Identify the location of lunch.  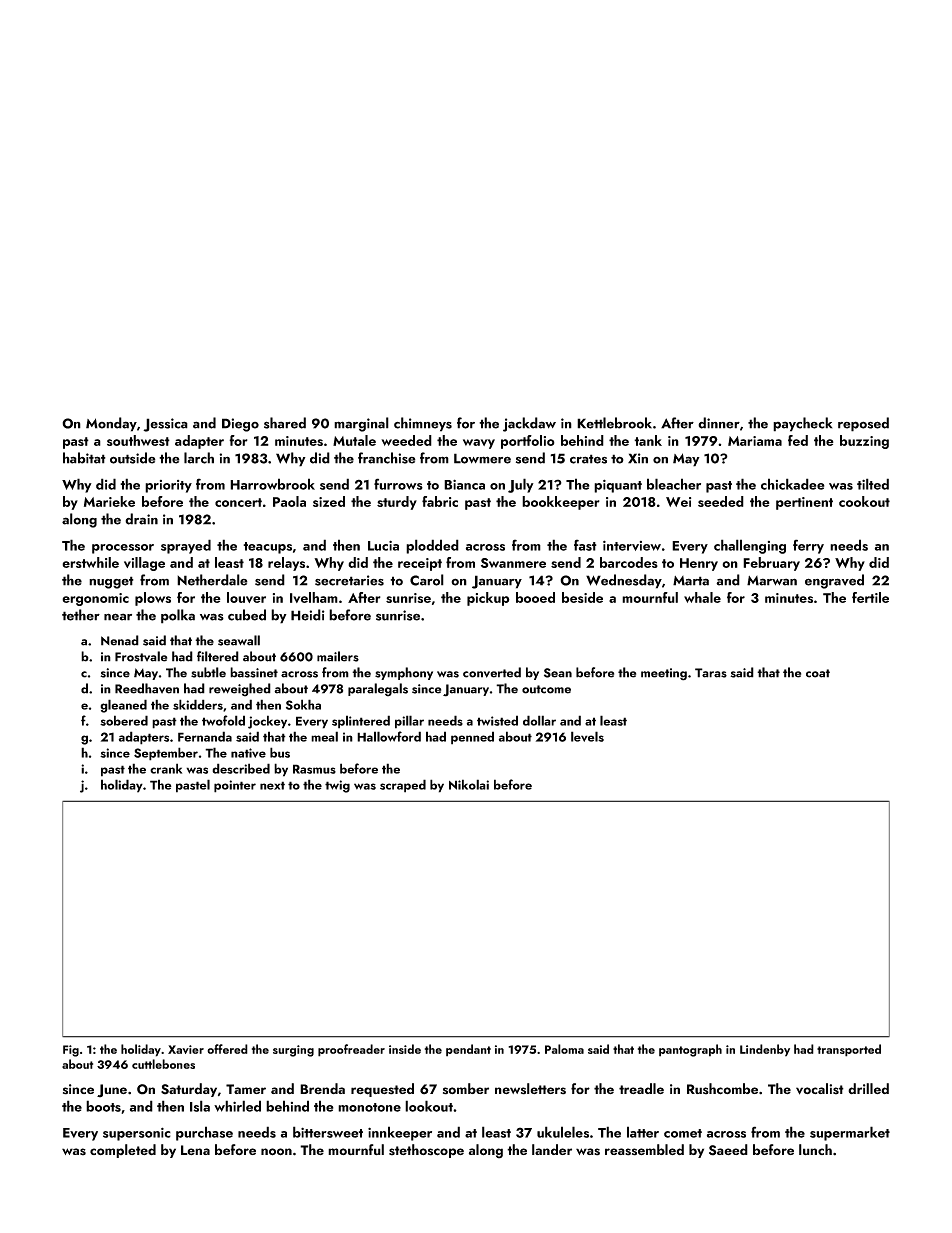
(815, 1149).
